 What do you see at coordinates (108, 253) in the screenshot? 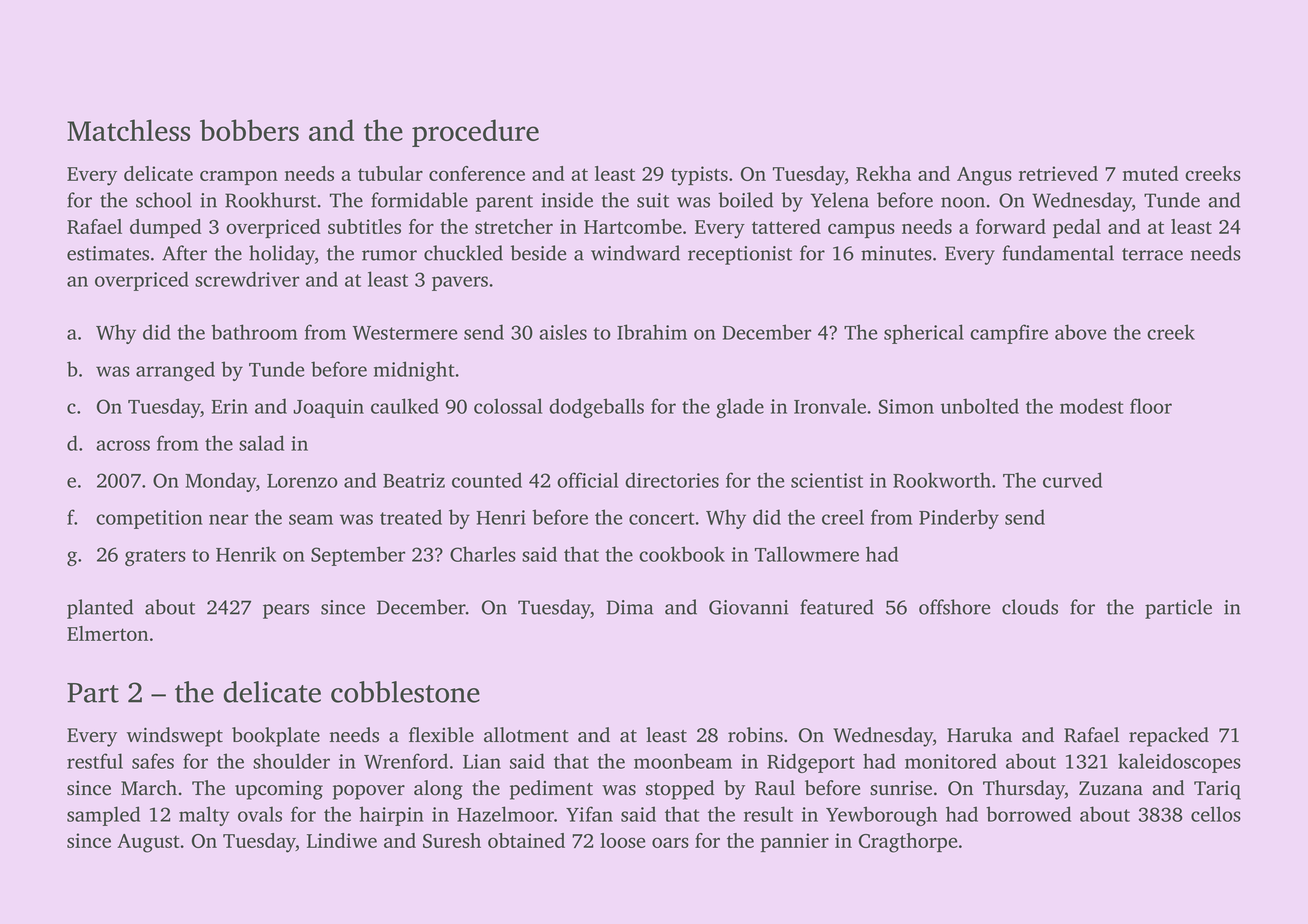
I see `estimates` at bounding box center [108, 253].
